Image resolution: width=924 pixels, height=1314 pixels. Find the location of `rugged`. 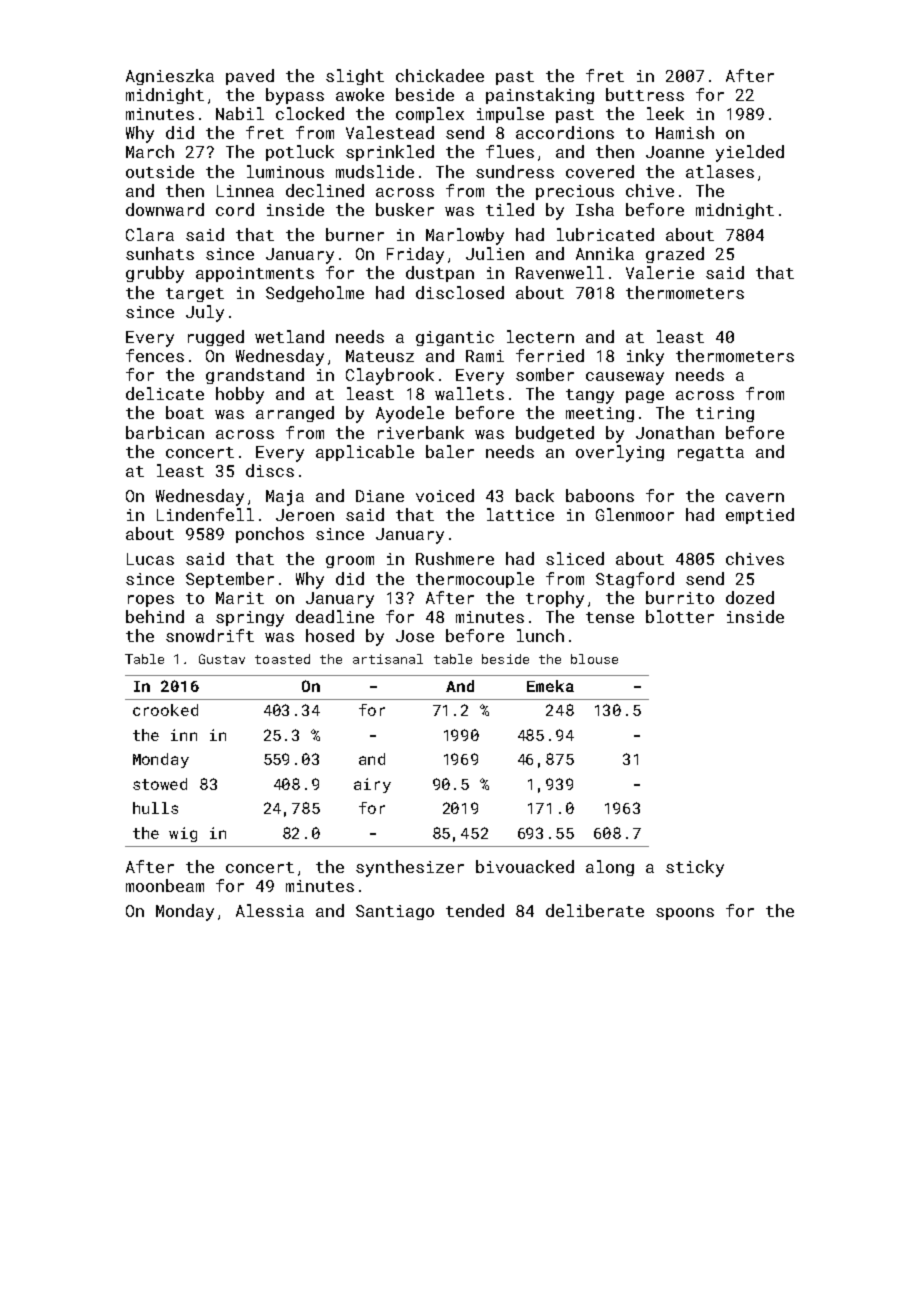

rugged is located at coordinates (216, 338).
